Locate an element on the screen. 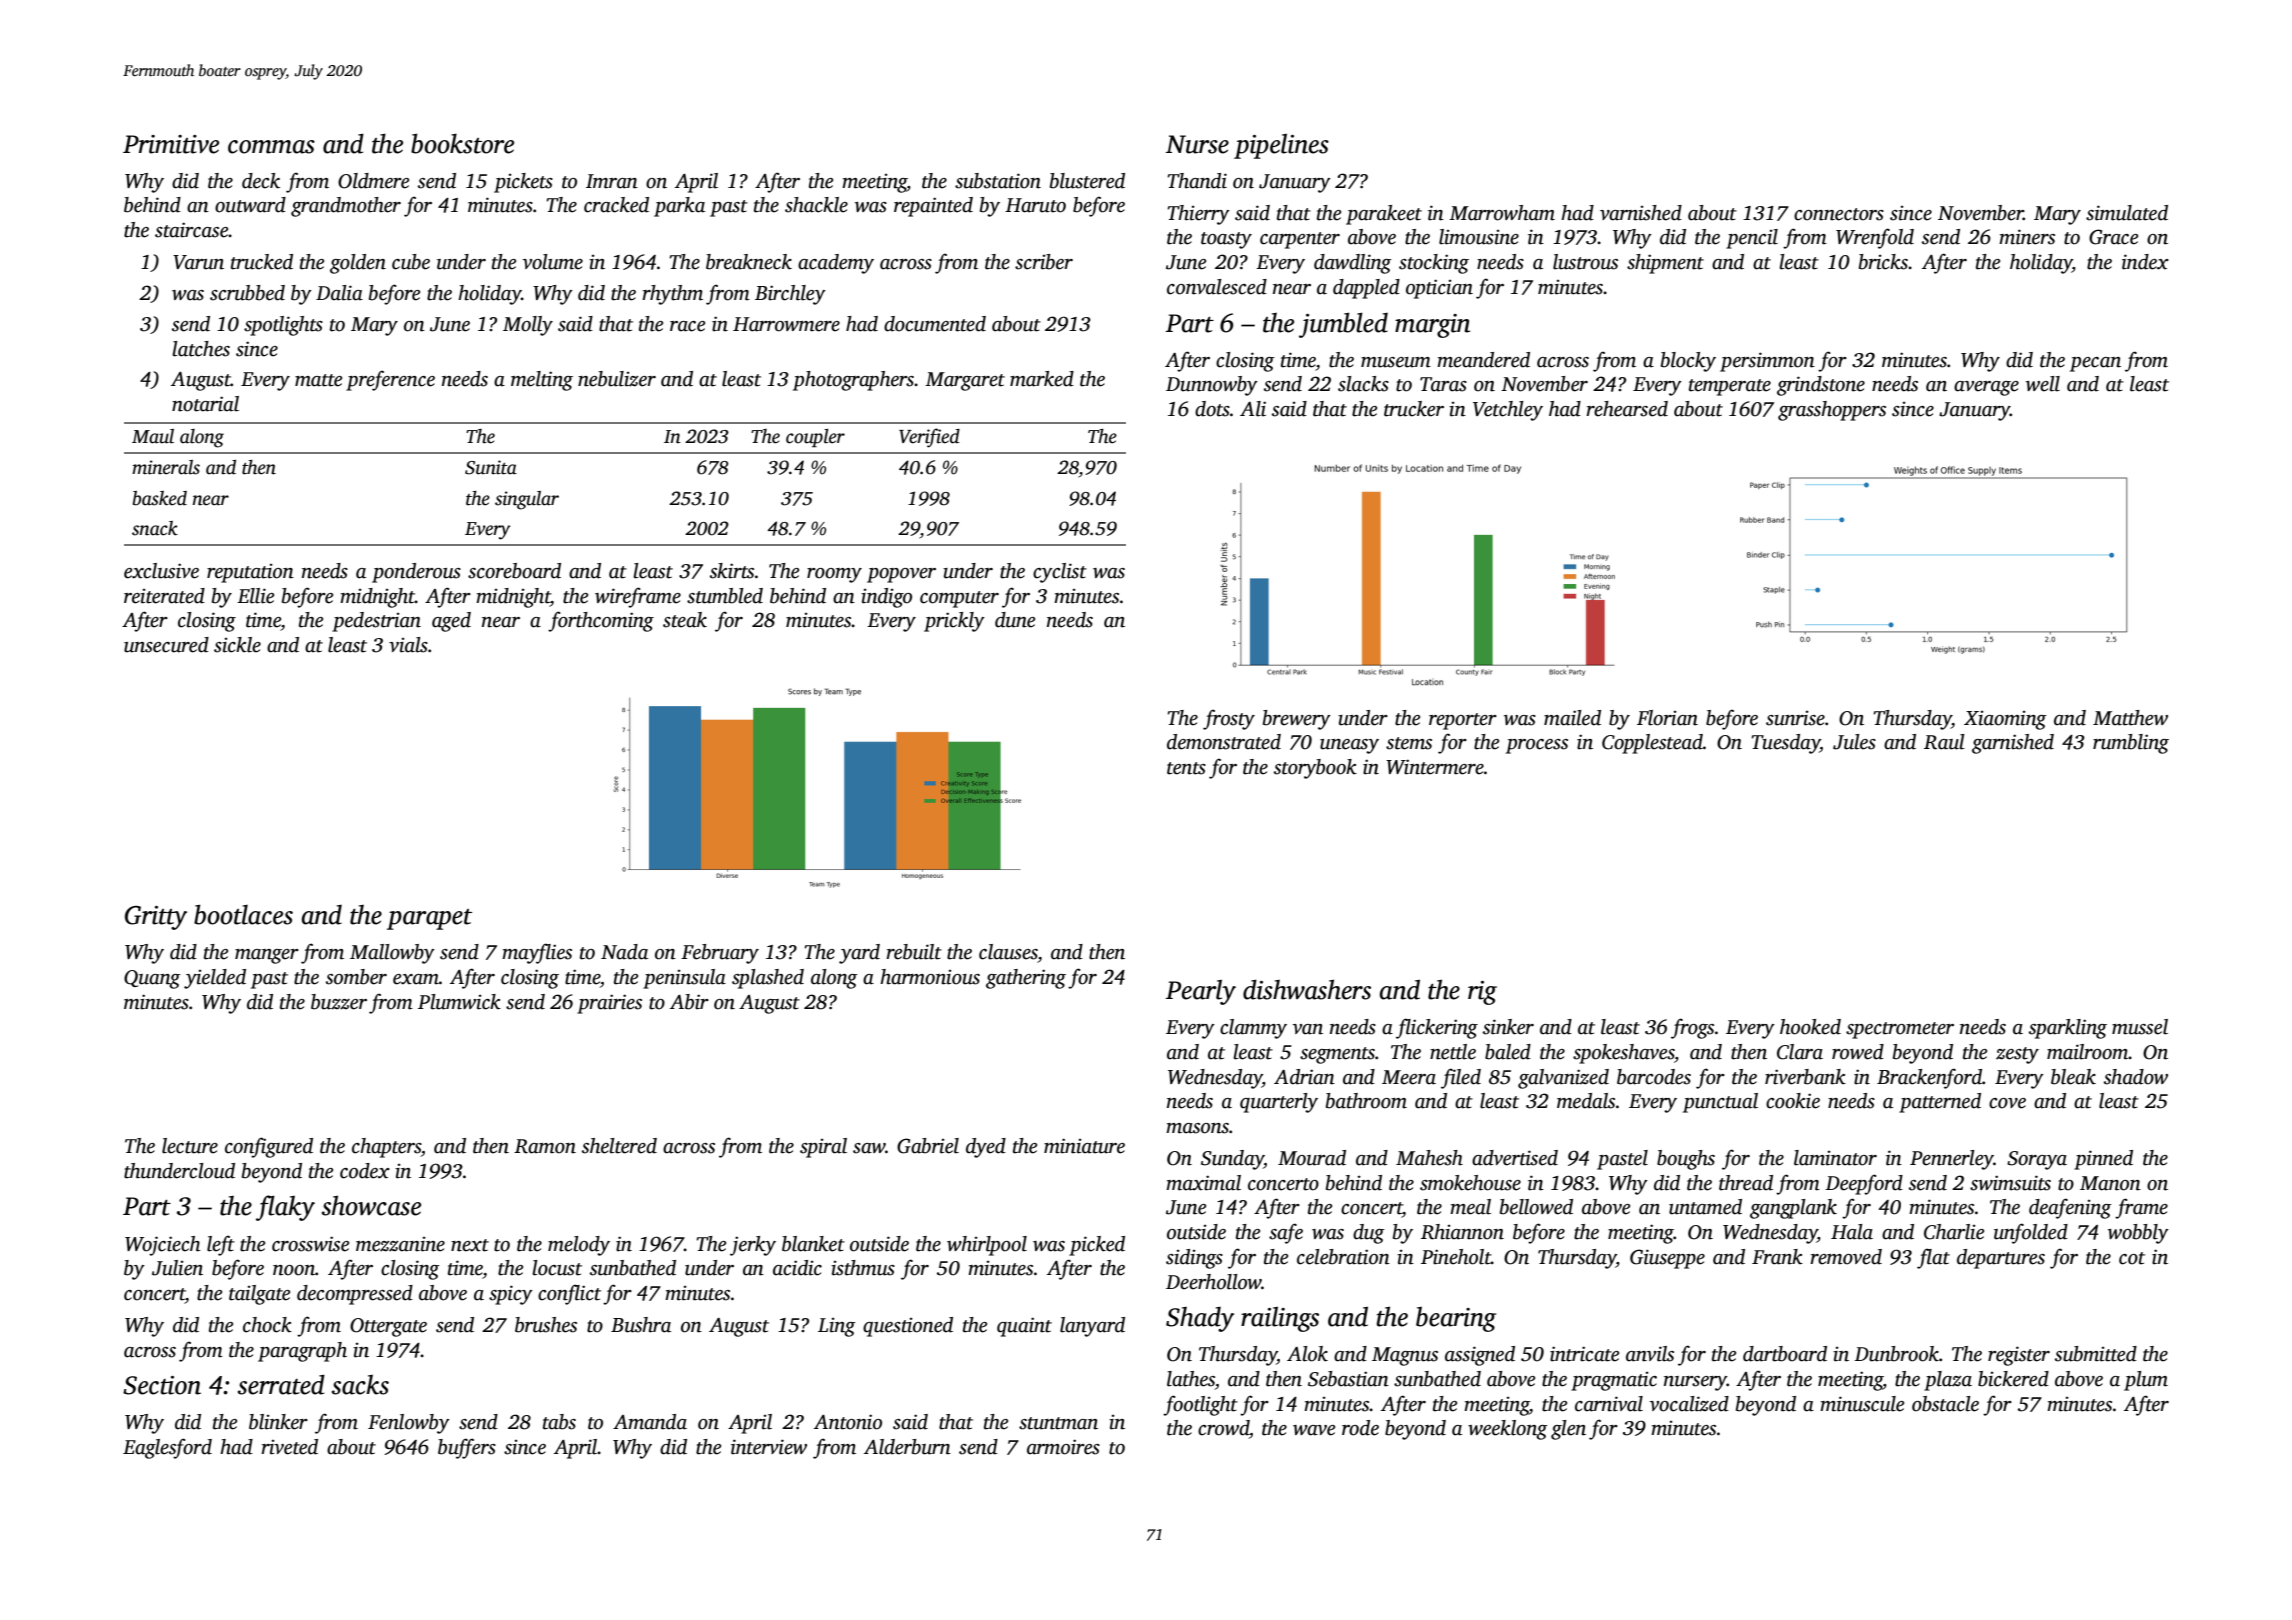  shadow is located at coordinates (2136, 1077).
